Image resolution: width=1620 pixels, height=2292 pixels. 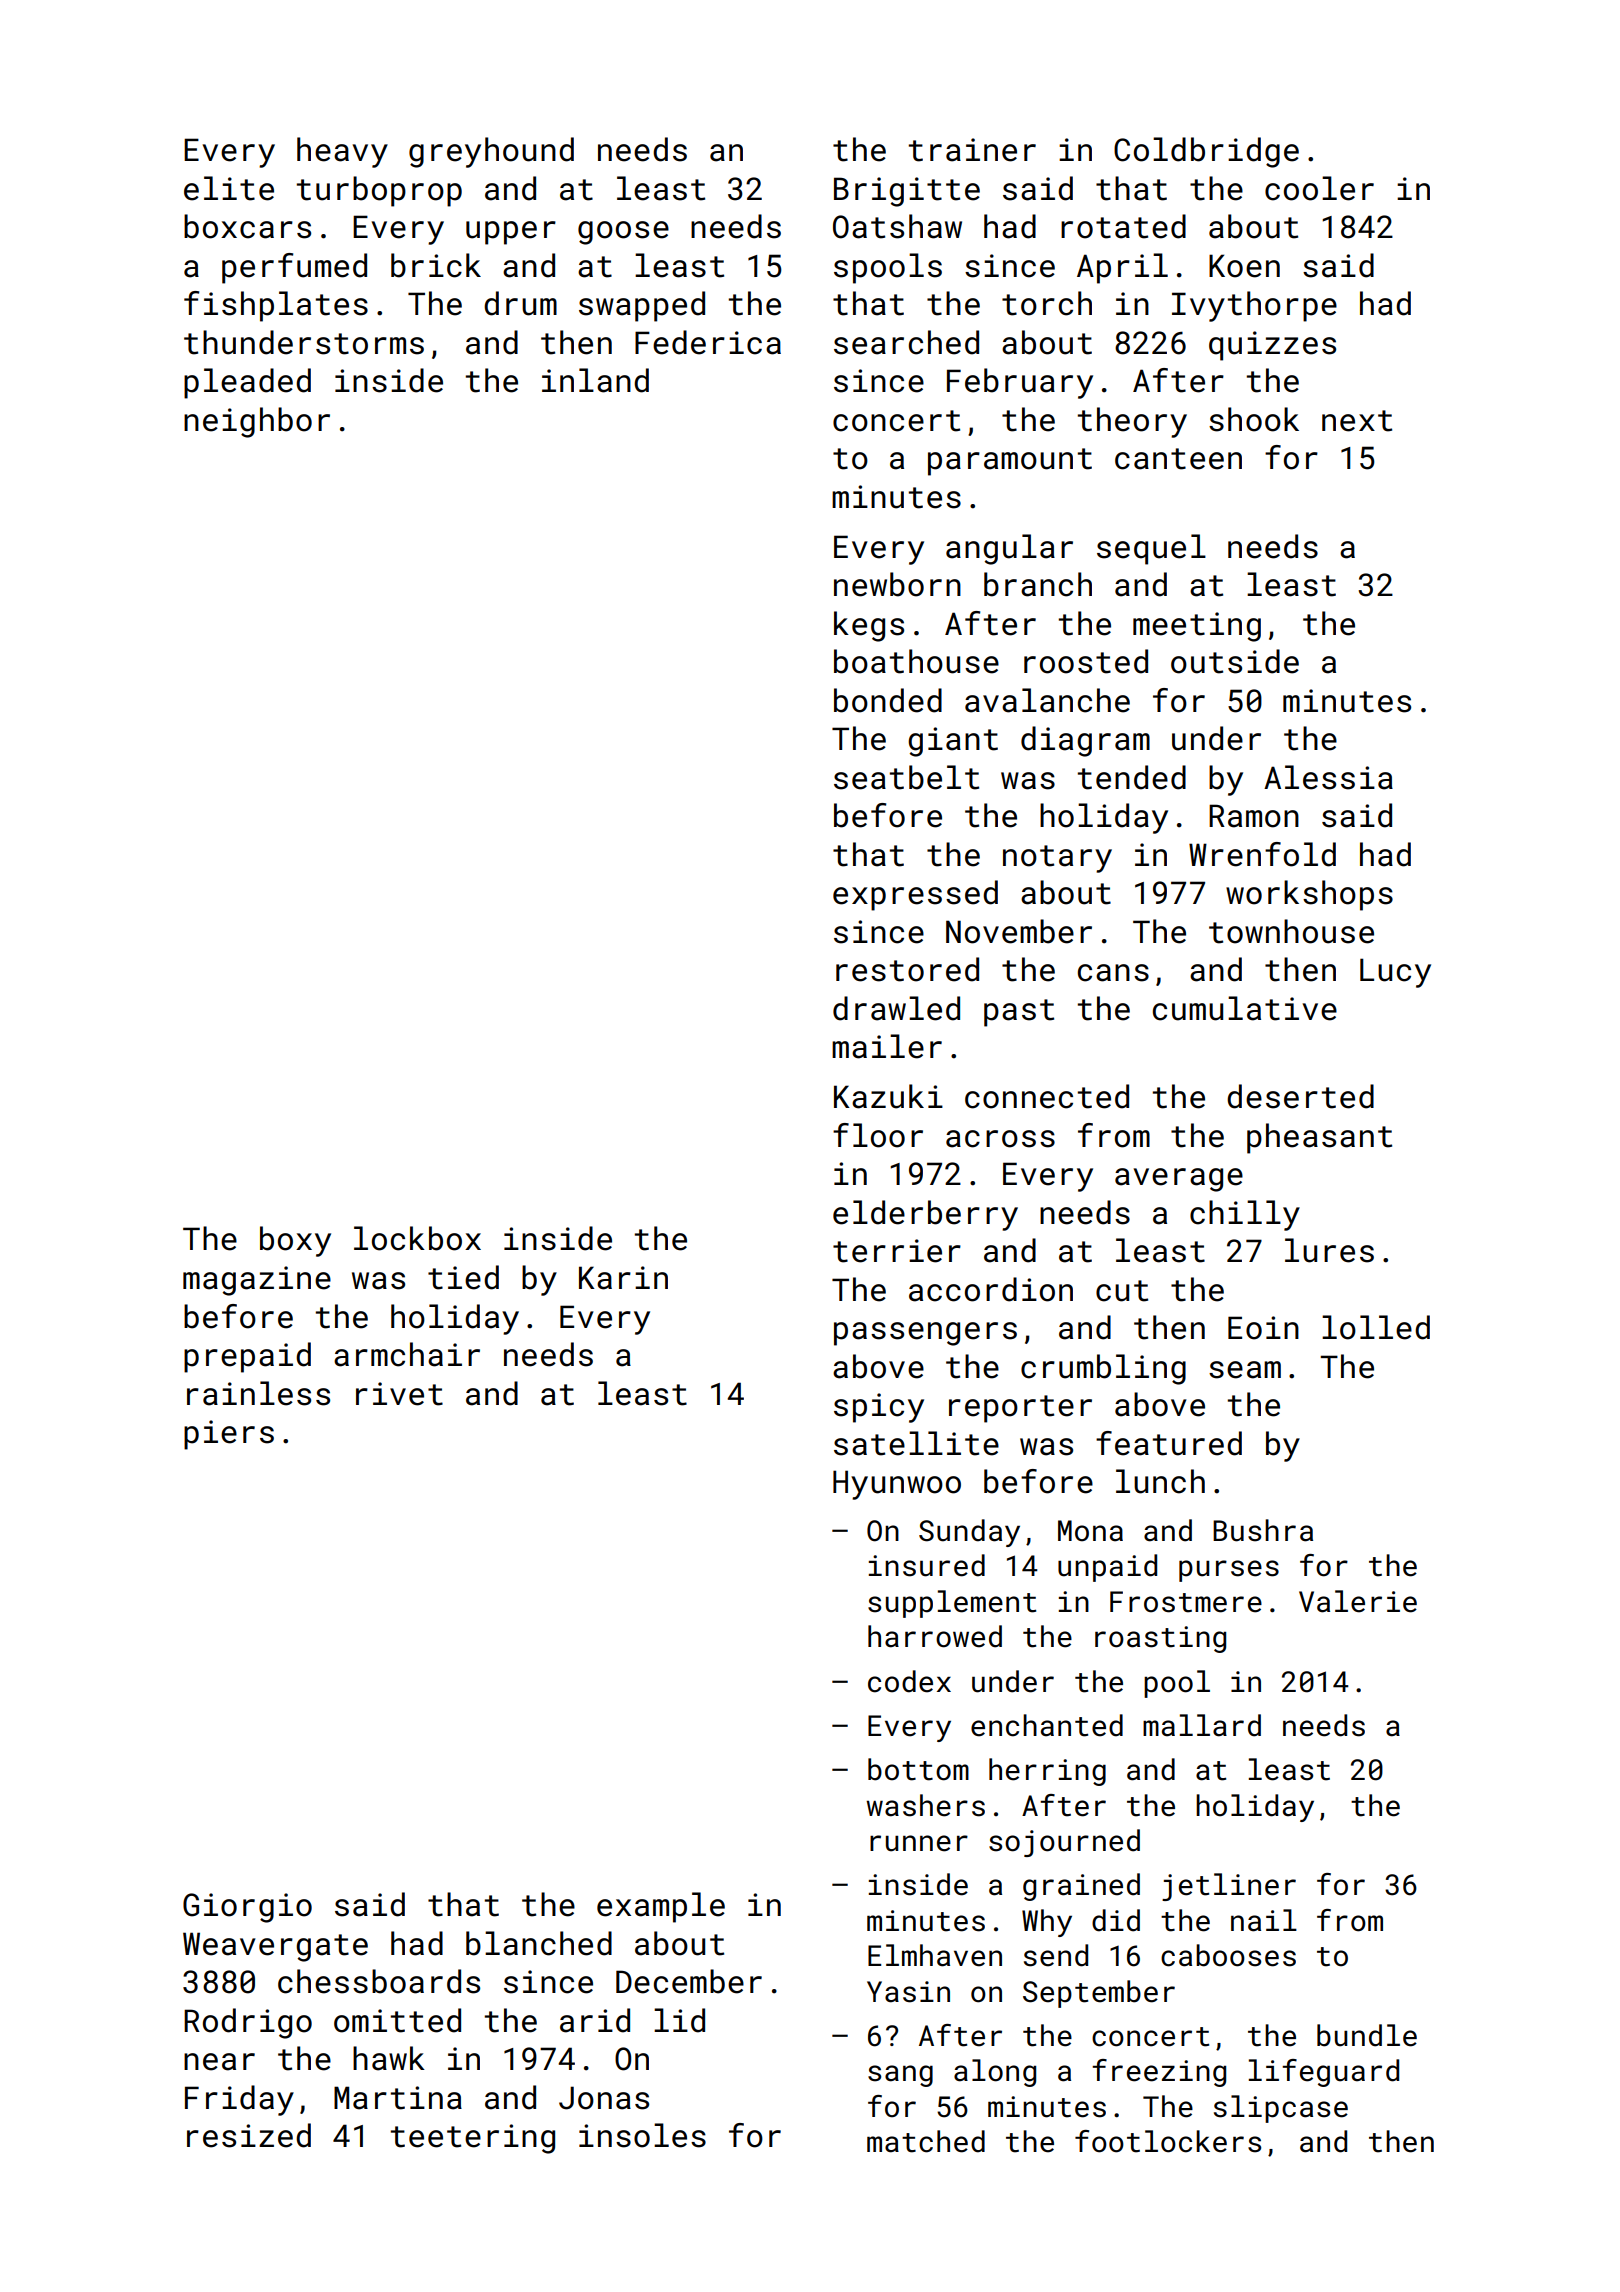 What do you see at coordinates (969, 1533) in the page?
I see `Sunday` at bounding box center [969, 1533].
